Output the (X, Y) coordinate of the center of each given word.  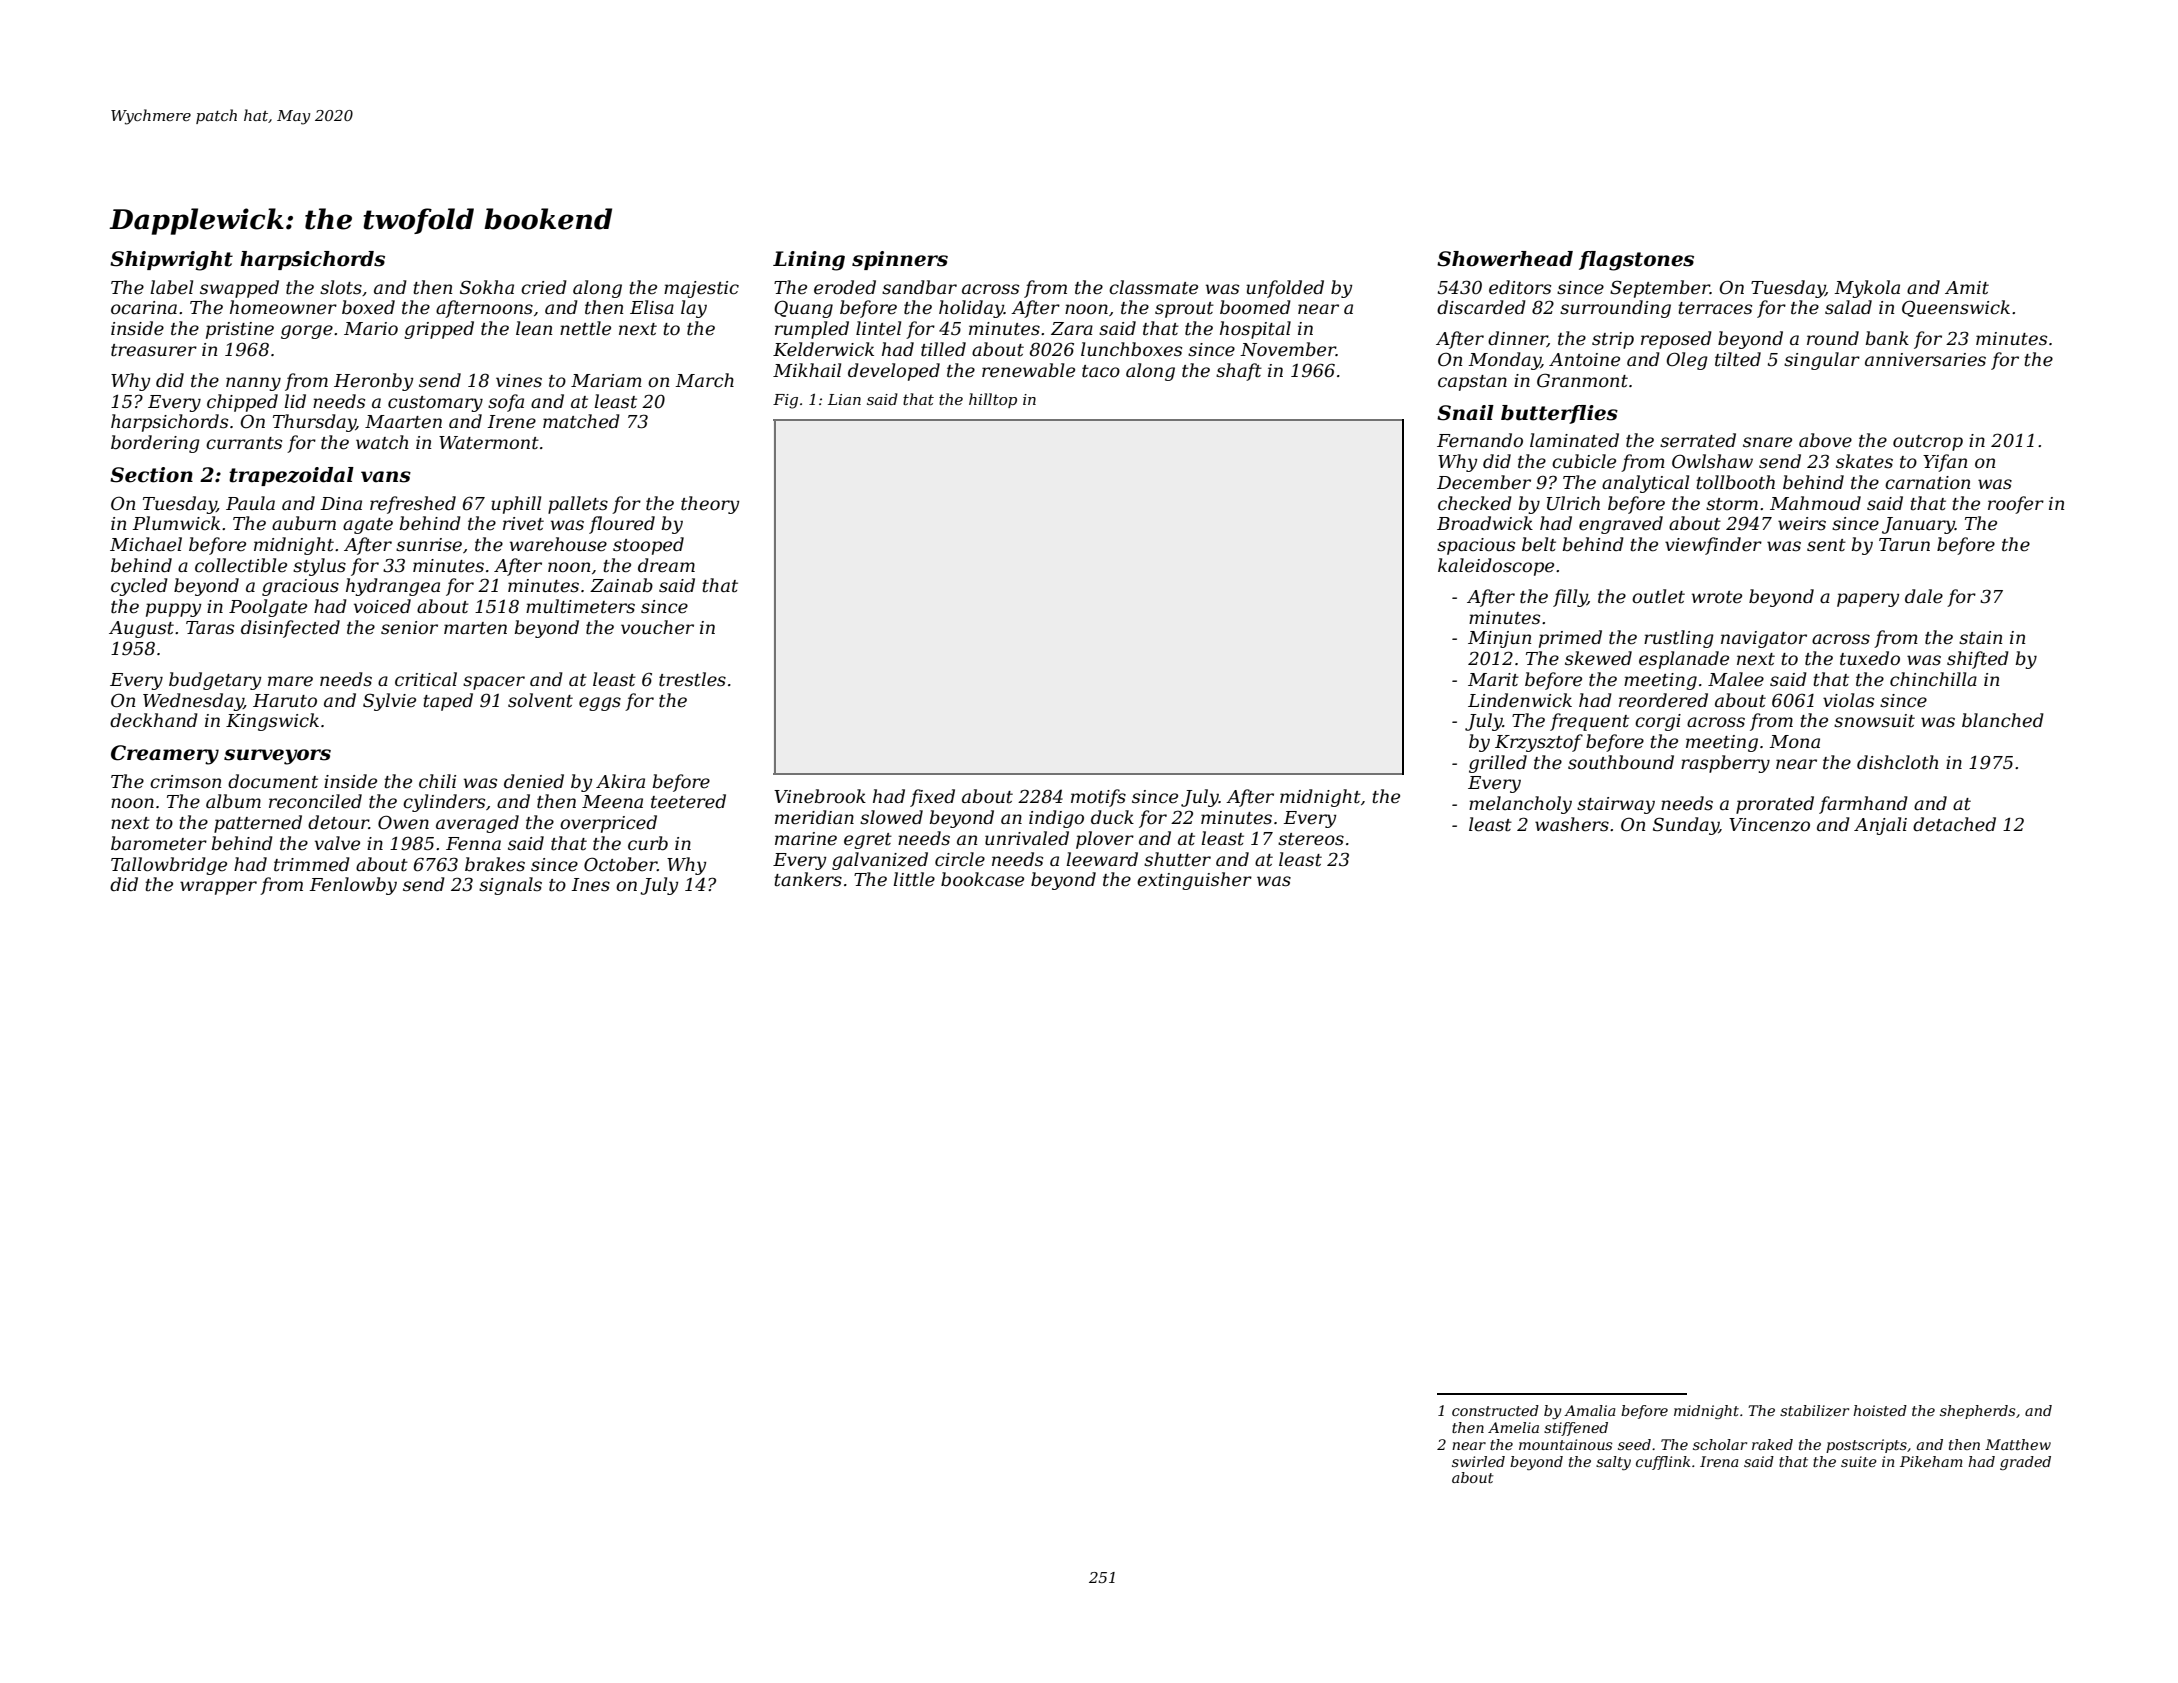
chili (437, 781)
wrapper (218, 888)
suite (1859, 1461)
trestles (692, 679)
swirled (1478, 1461)
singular (1822, 361)
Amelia (1513, 1427)
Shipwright (171, 261)
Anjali (1880, 826)
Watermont (489, 443)
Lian (844, 399)
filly (1570, 598)
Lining (809, 261)
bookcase (982, 879)
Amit (1967, 287)
